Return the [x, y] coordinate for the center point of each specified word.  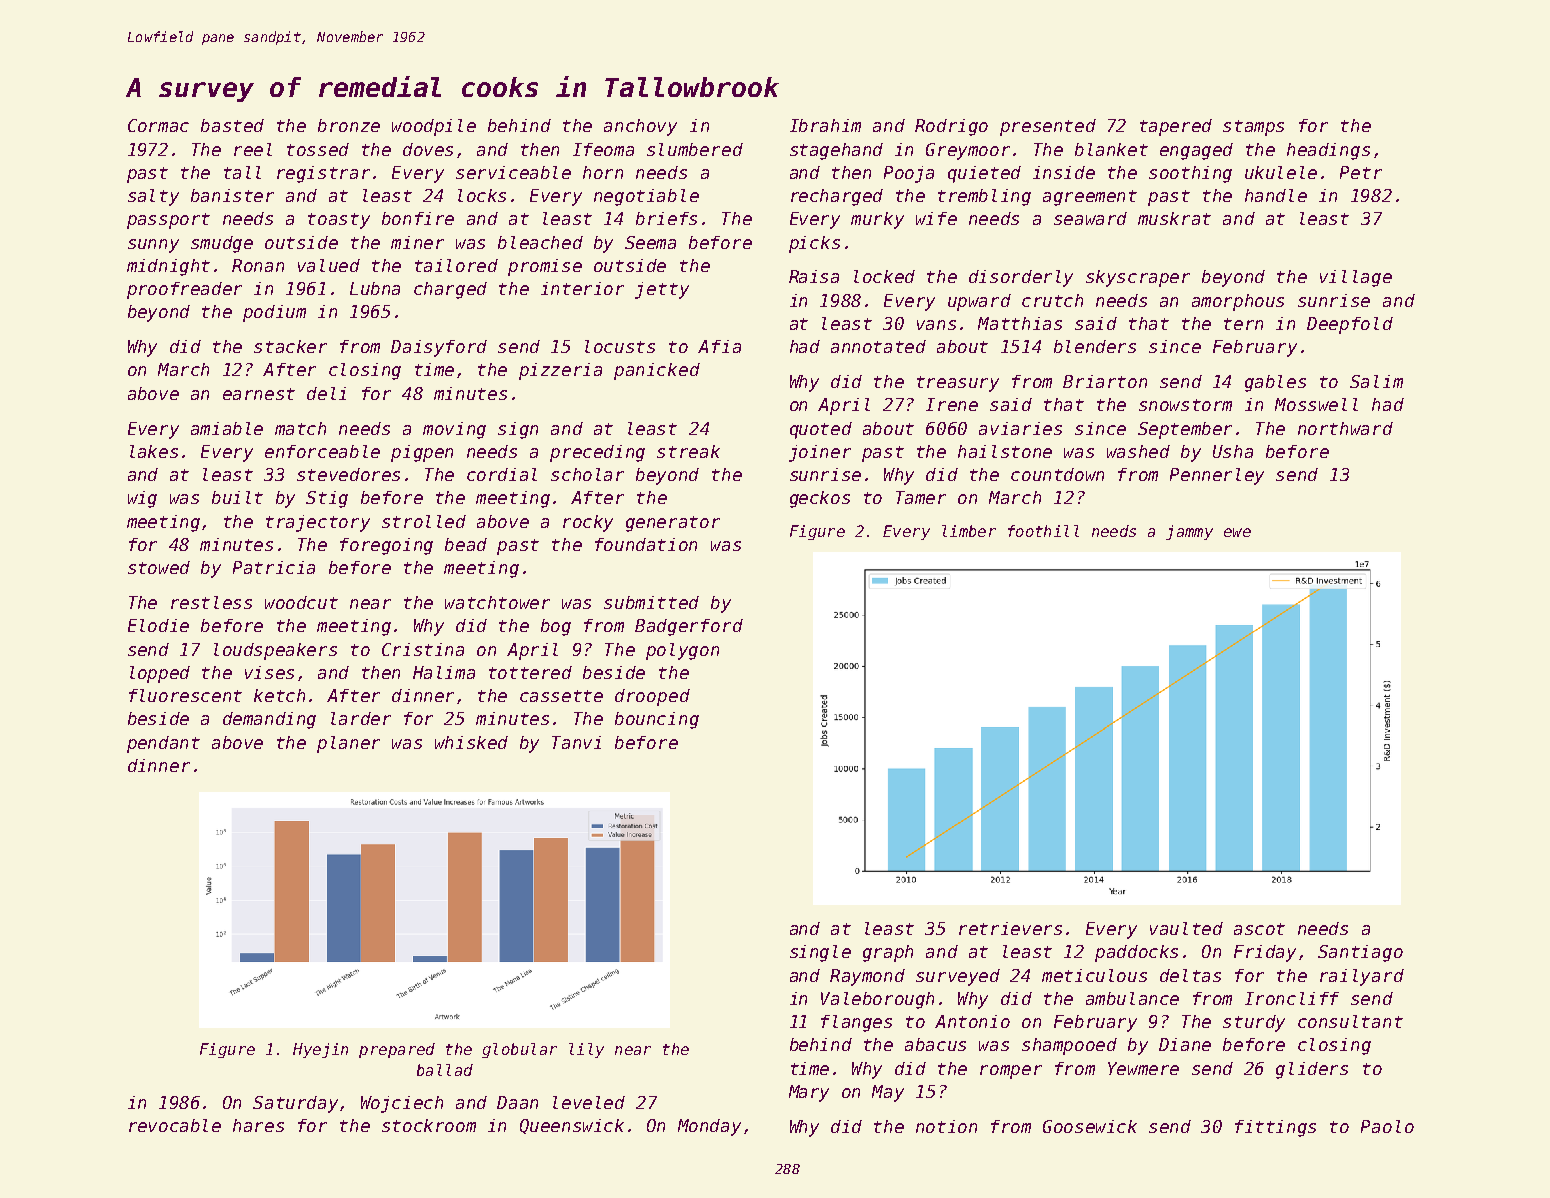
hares [258, 1125]
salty [153, 197]
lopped [160, 674]
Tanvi [576, 742]
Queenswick [572, 1126]
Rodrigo [951, 127]
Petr [1361, 172]
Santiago [1360, 953]
